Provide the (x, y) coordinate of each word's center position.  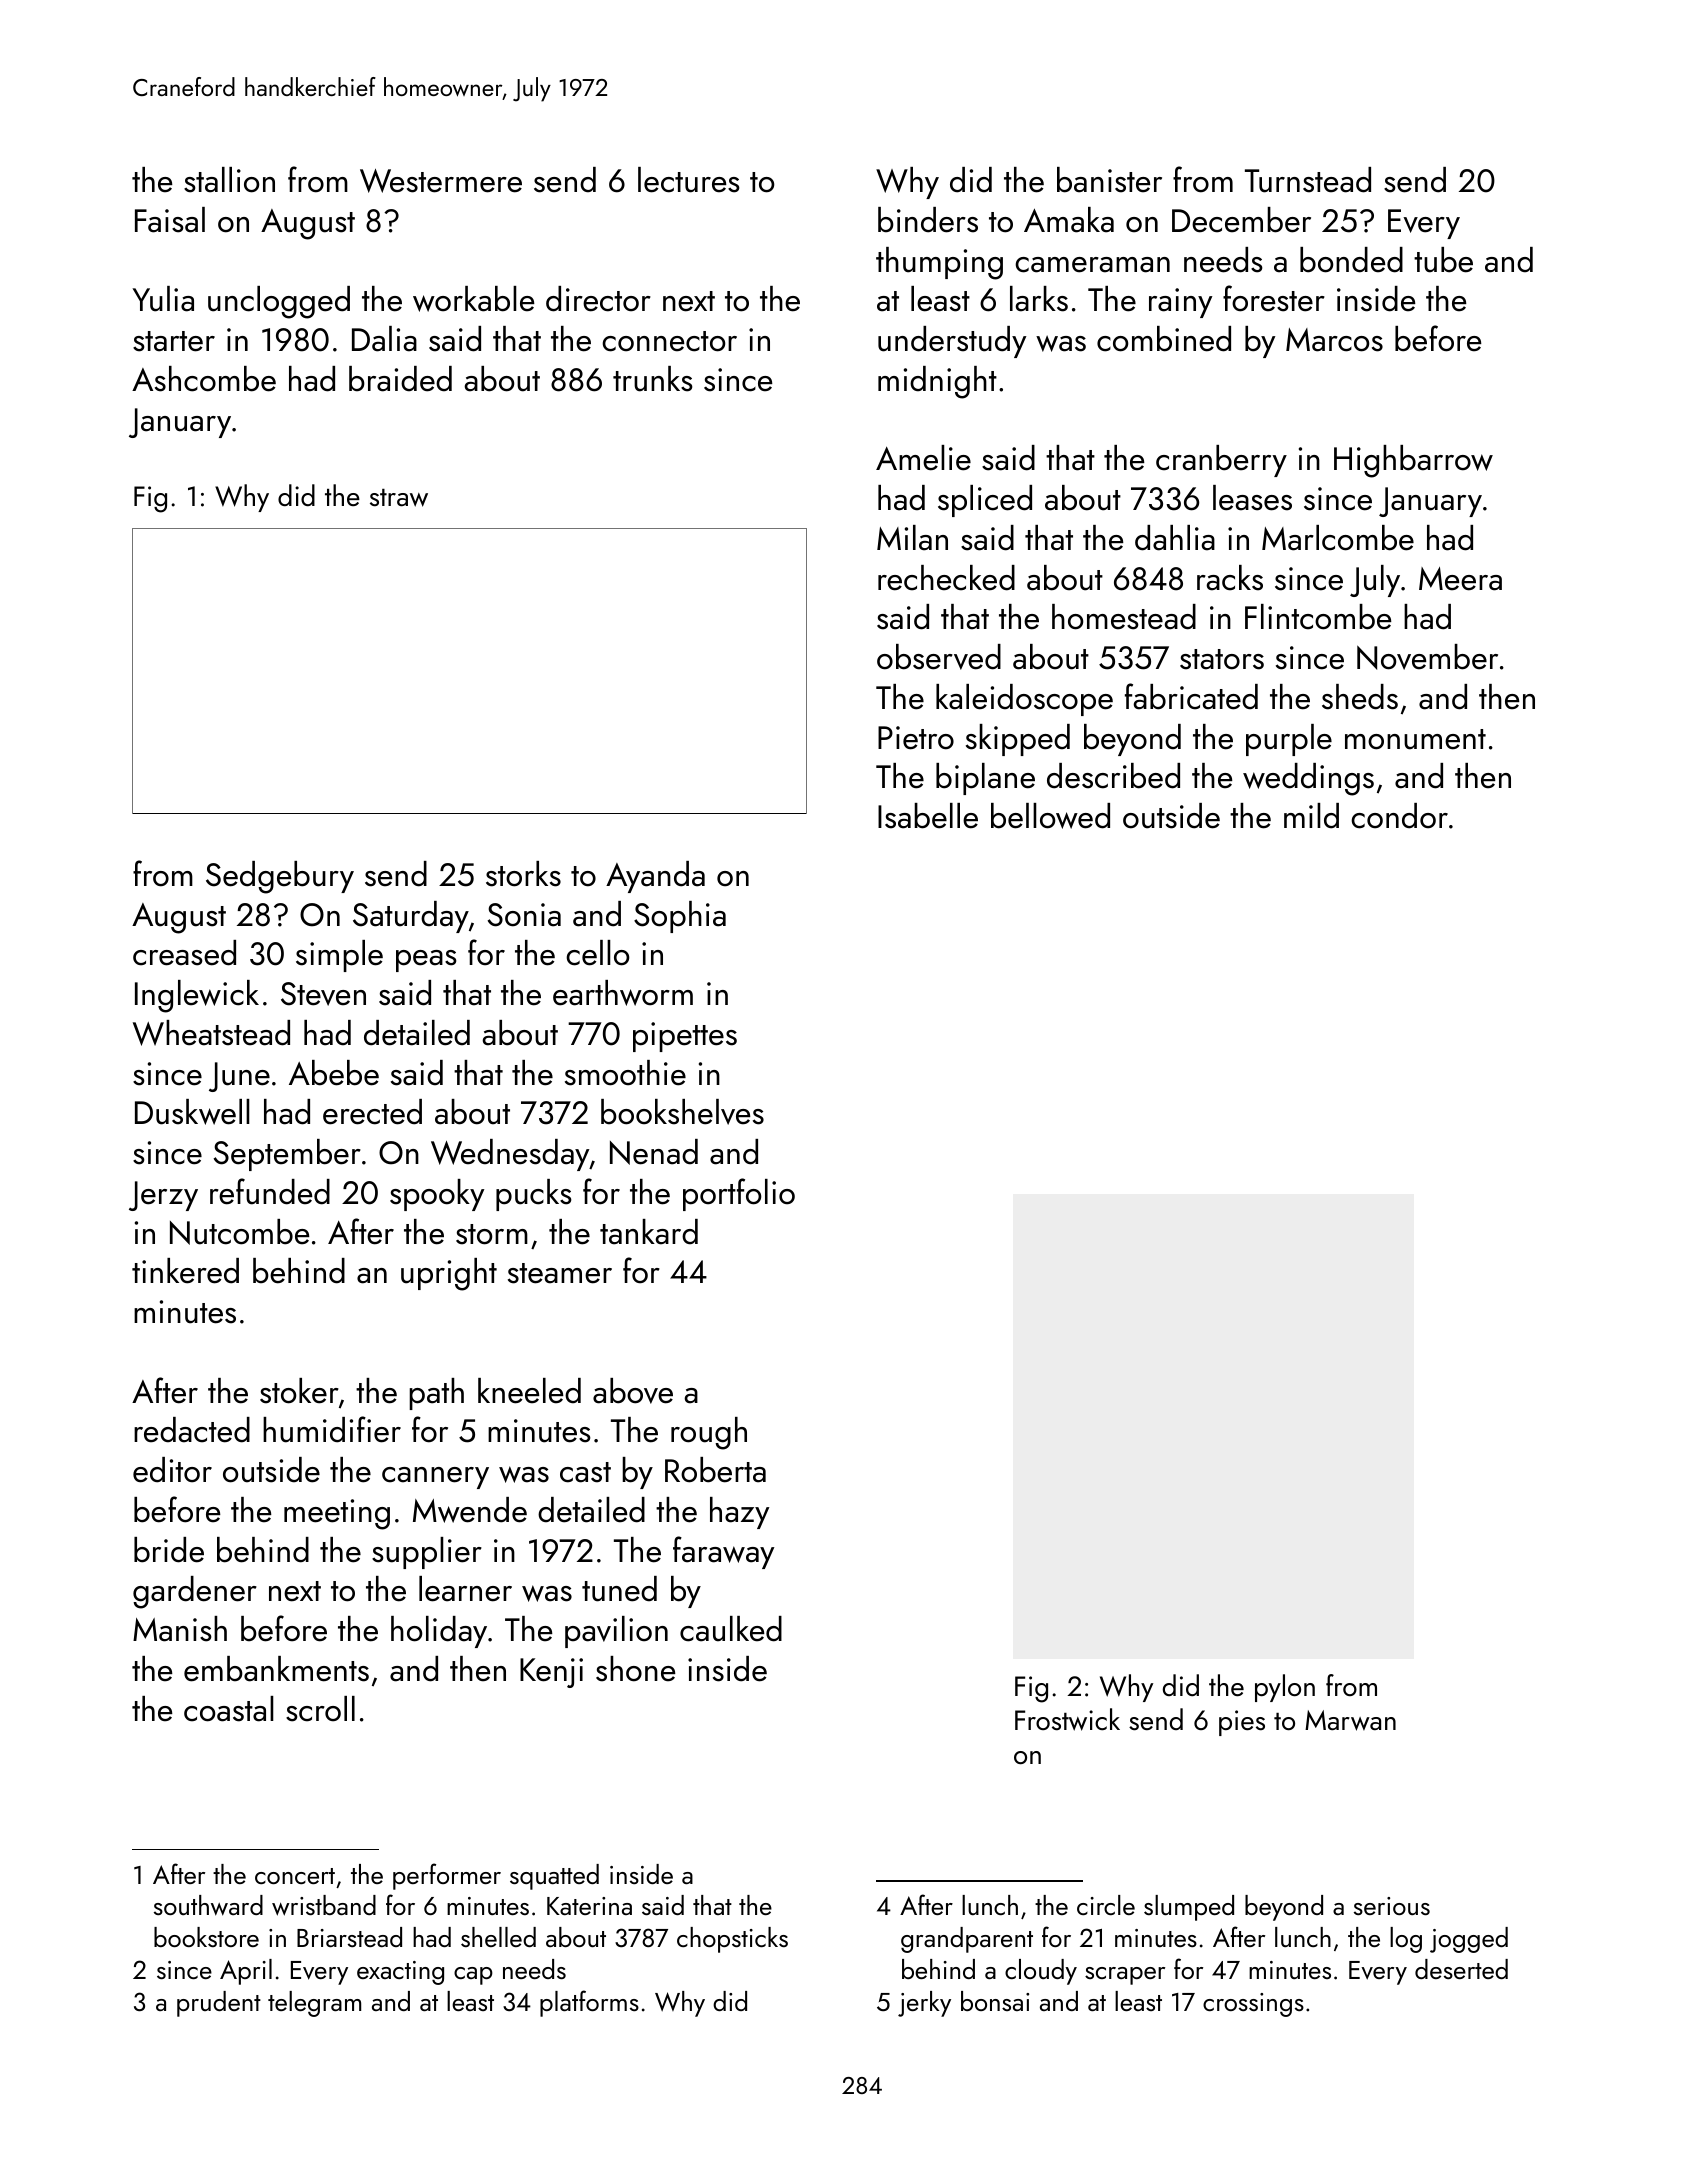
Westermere (441, 181)
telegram (314, 2004)
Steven (323, 994)
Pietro (916, 738)
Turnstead (1308, 180)
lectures (689, 180)
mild (1311, 816)
